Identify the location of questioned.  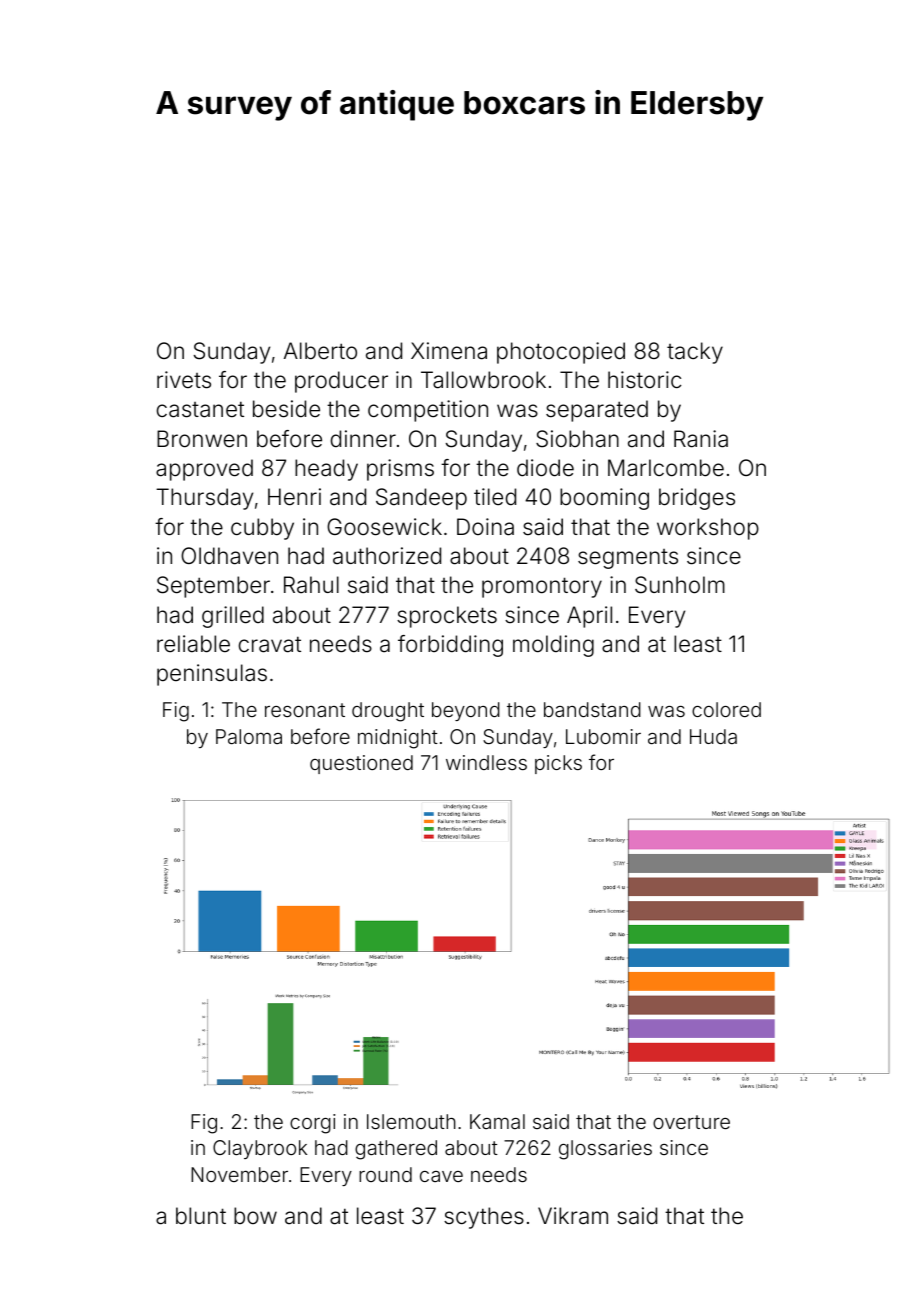
(361, 764).
